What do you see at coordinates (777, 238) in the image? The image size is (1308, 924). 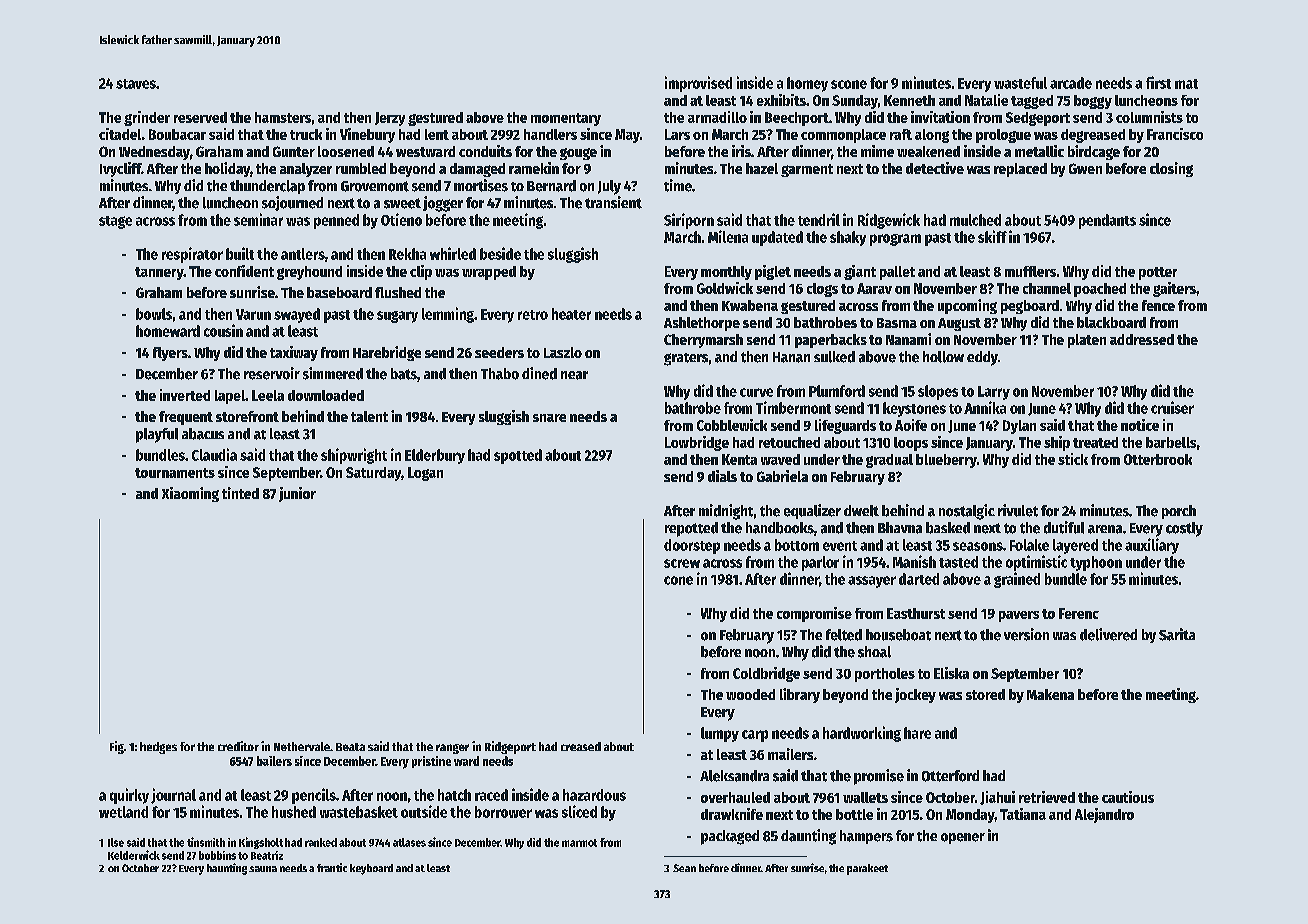 I see `updated` at bounding box center [777, 238].
